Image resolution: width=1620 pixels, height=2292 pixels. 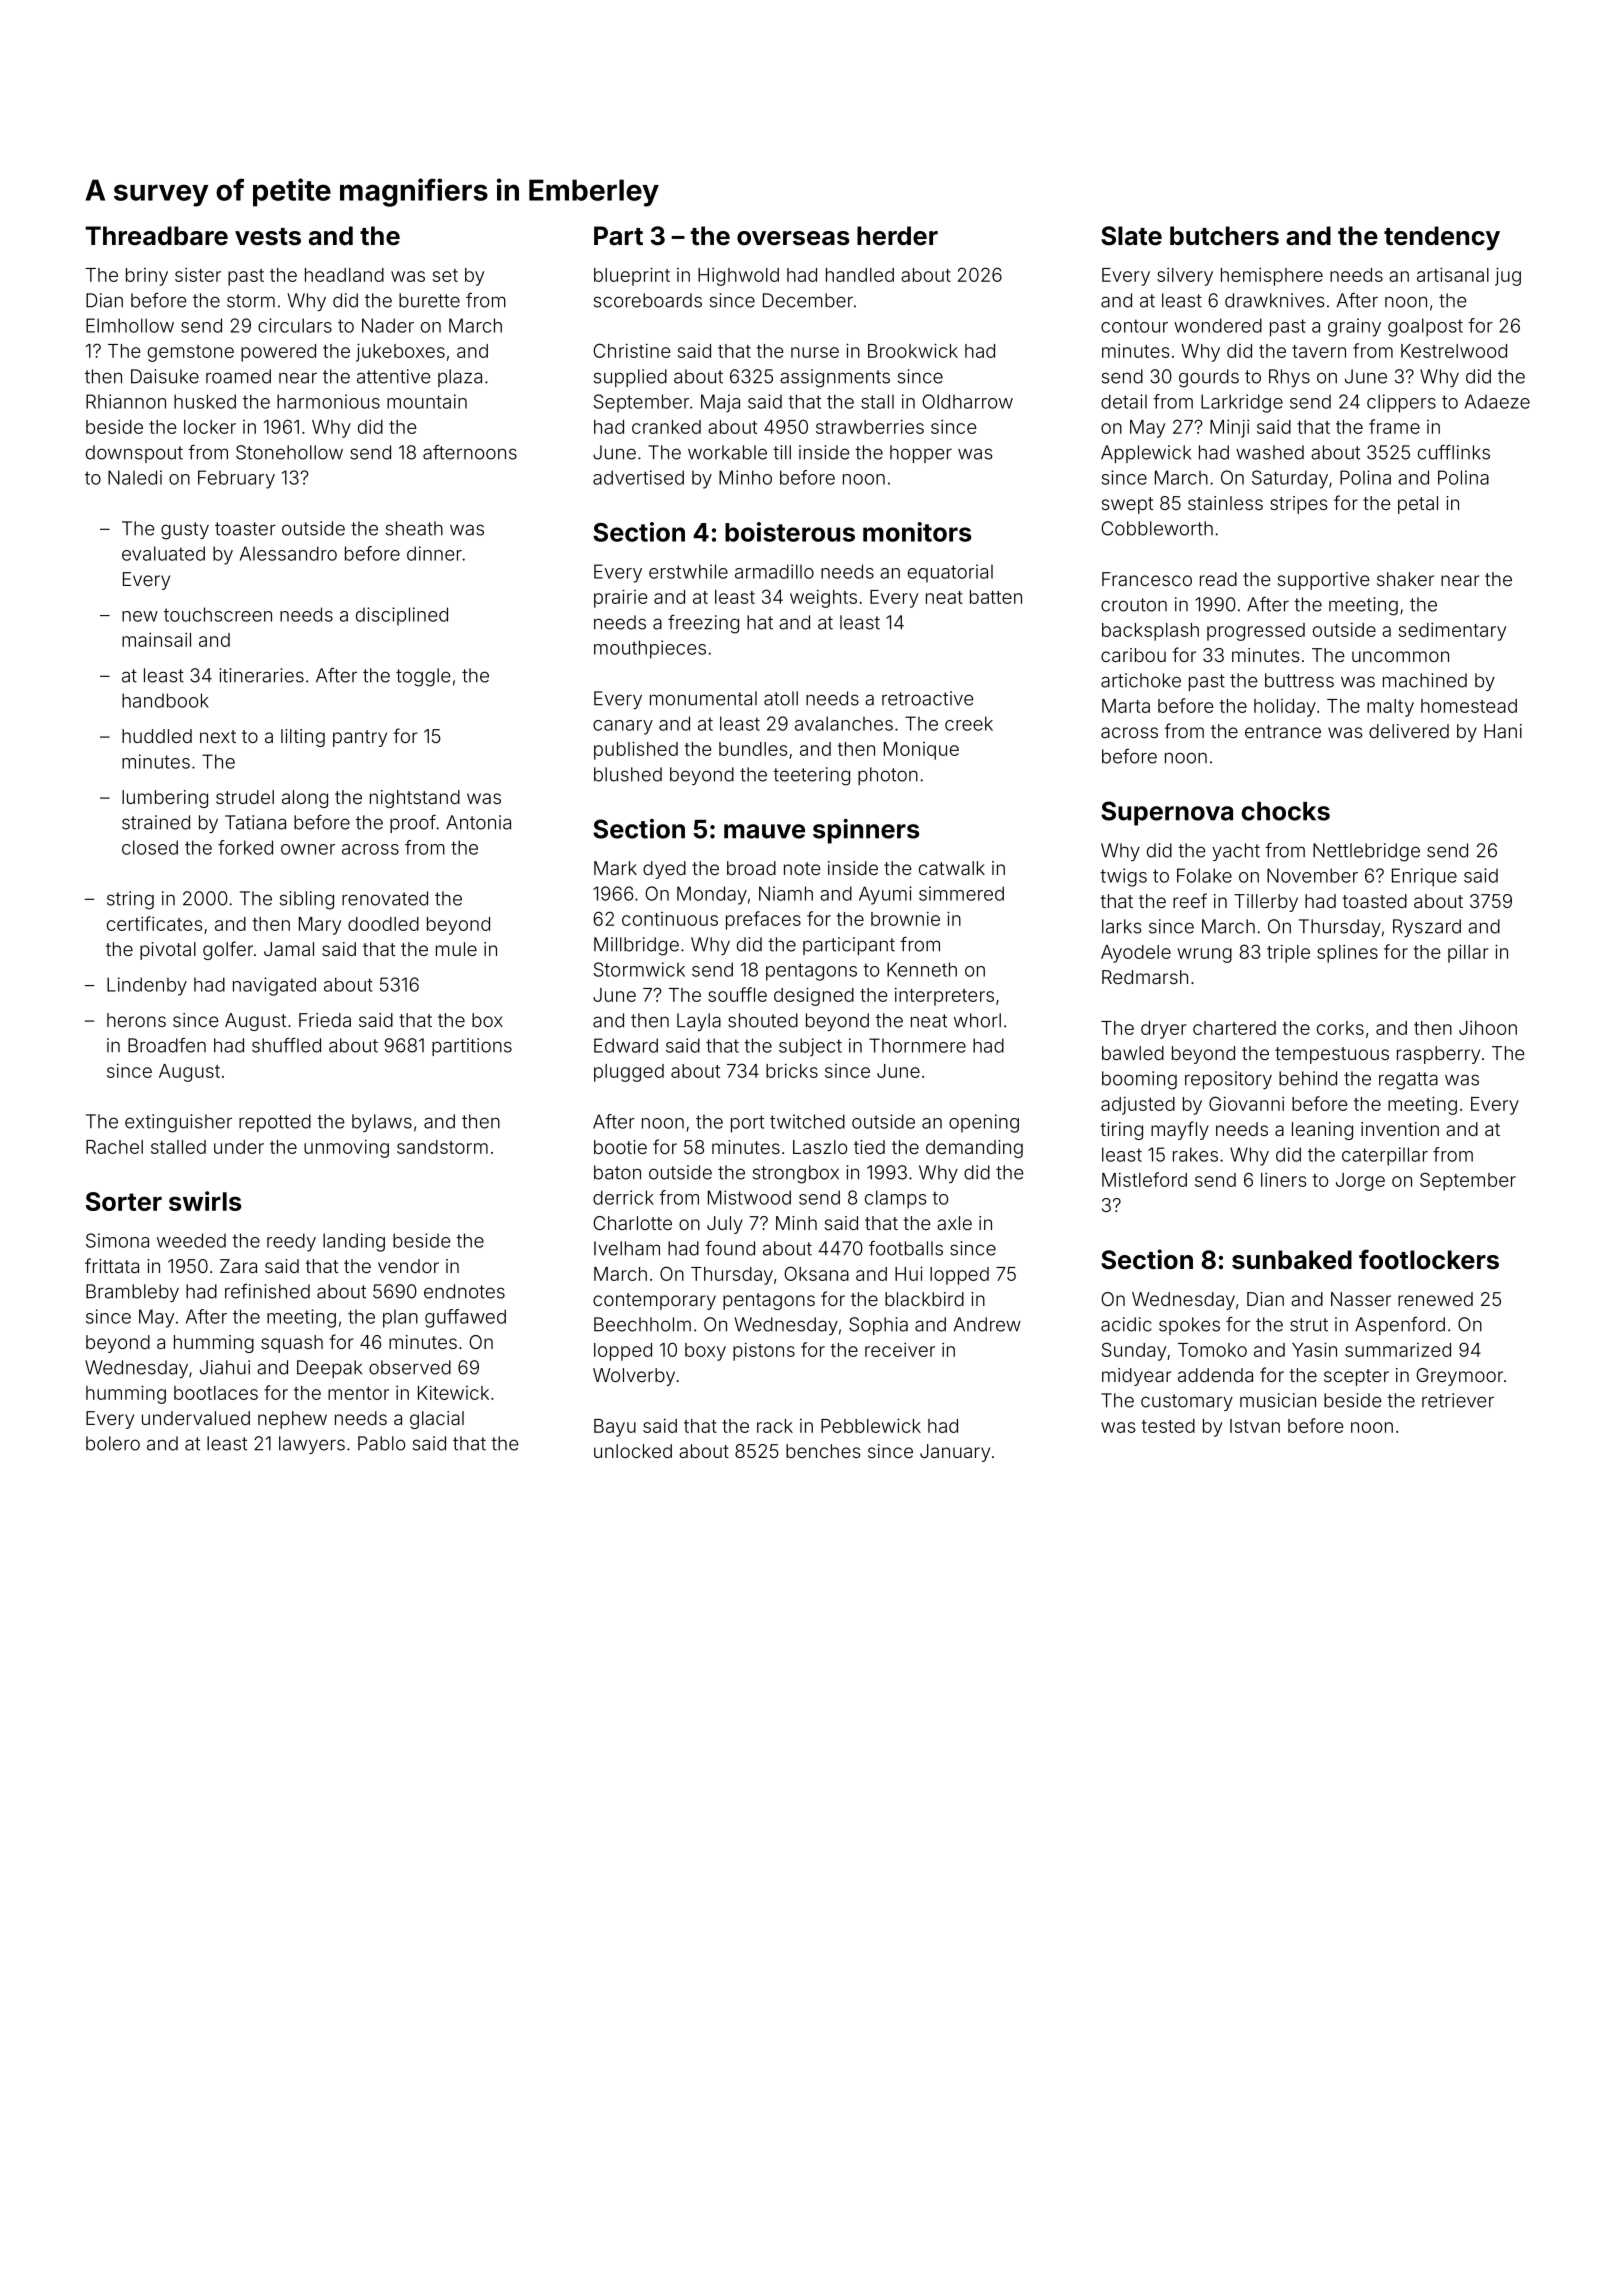 What do you see at coordinates (913, 350) in the document?
I see `Brookwick` at bounding box center [913, 350].
